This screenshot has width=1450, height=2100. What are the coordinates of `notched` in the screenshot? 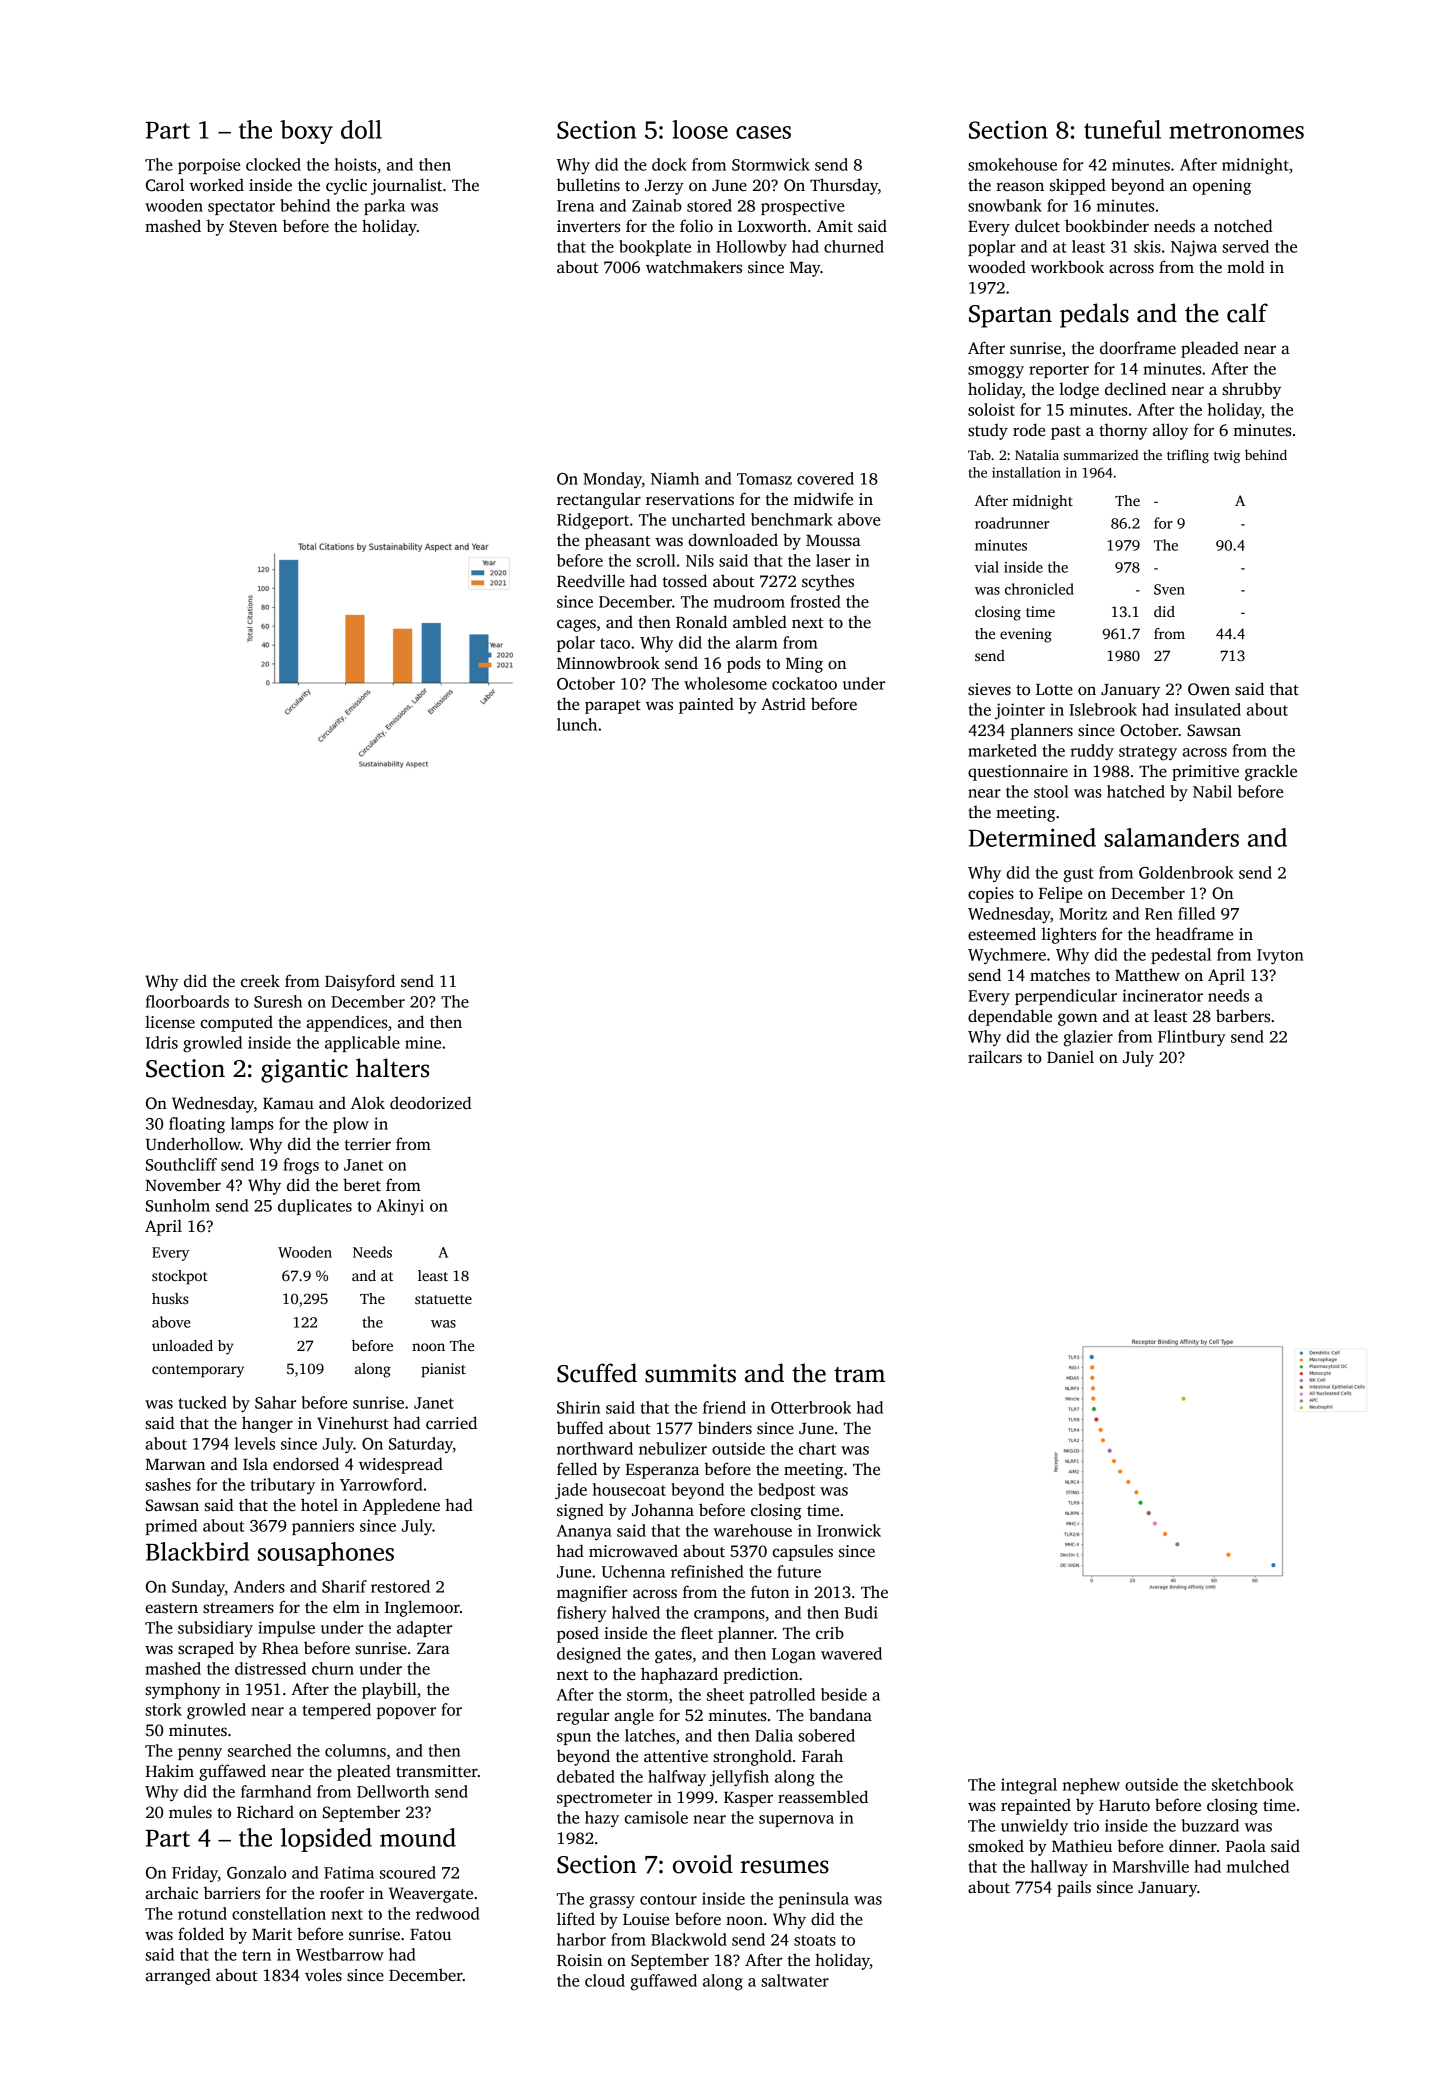 It's located at (1243, 226).
